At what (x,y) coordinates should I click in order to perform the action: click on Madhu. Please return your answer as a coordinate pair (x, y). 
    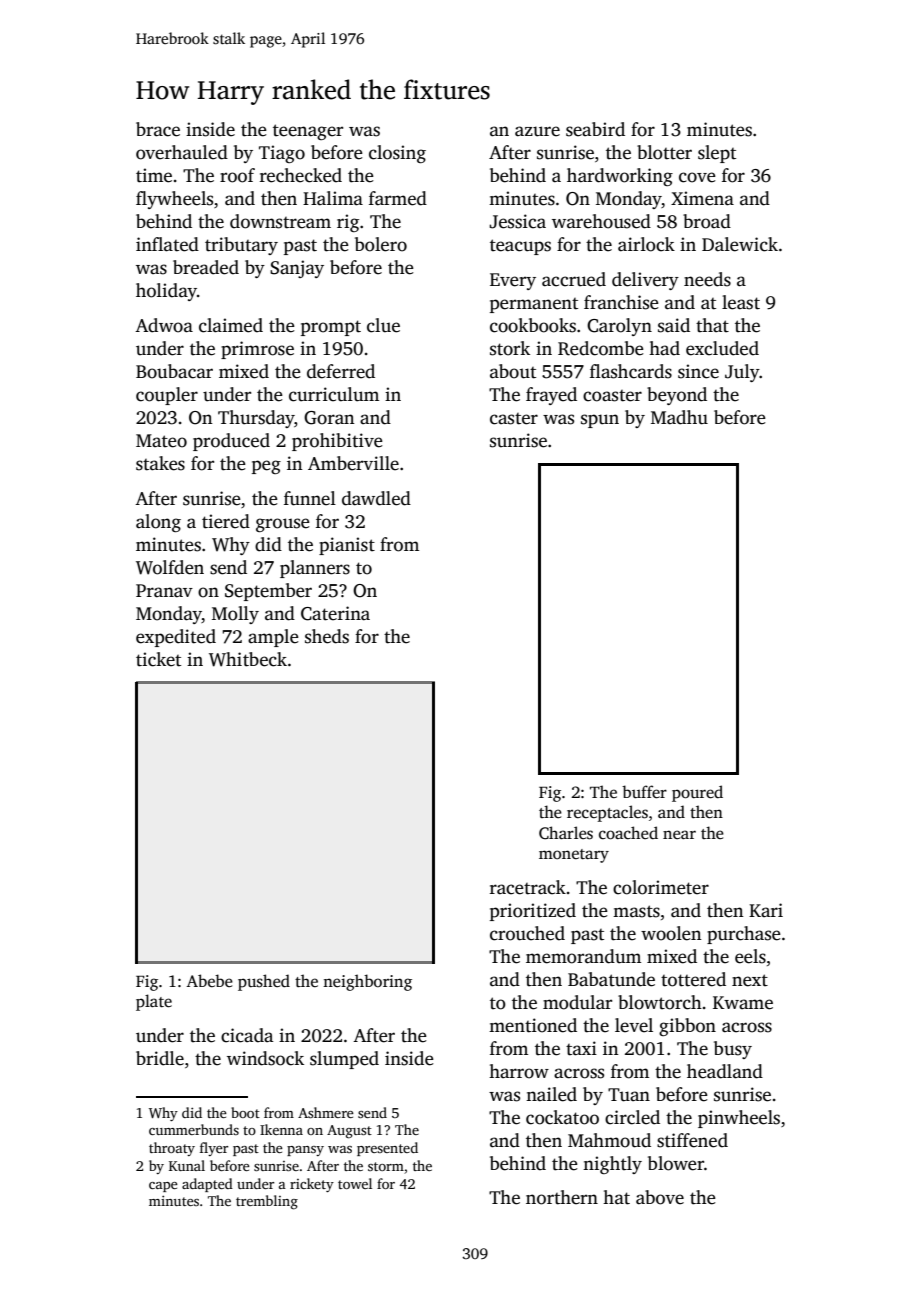
    Looking at the image, I should click on (679, 417).
